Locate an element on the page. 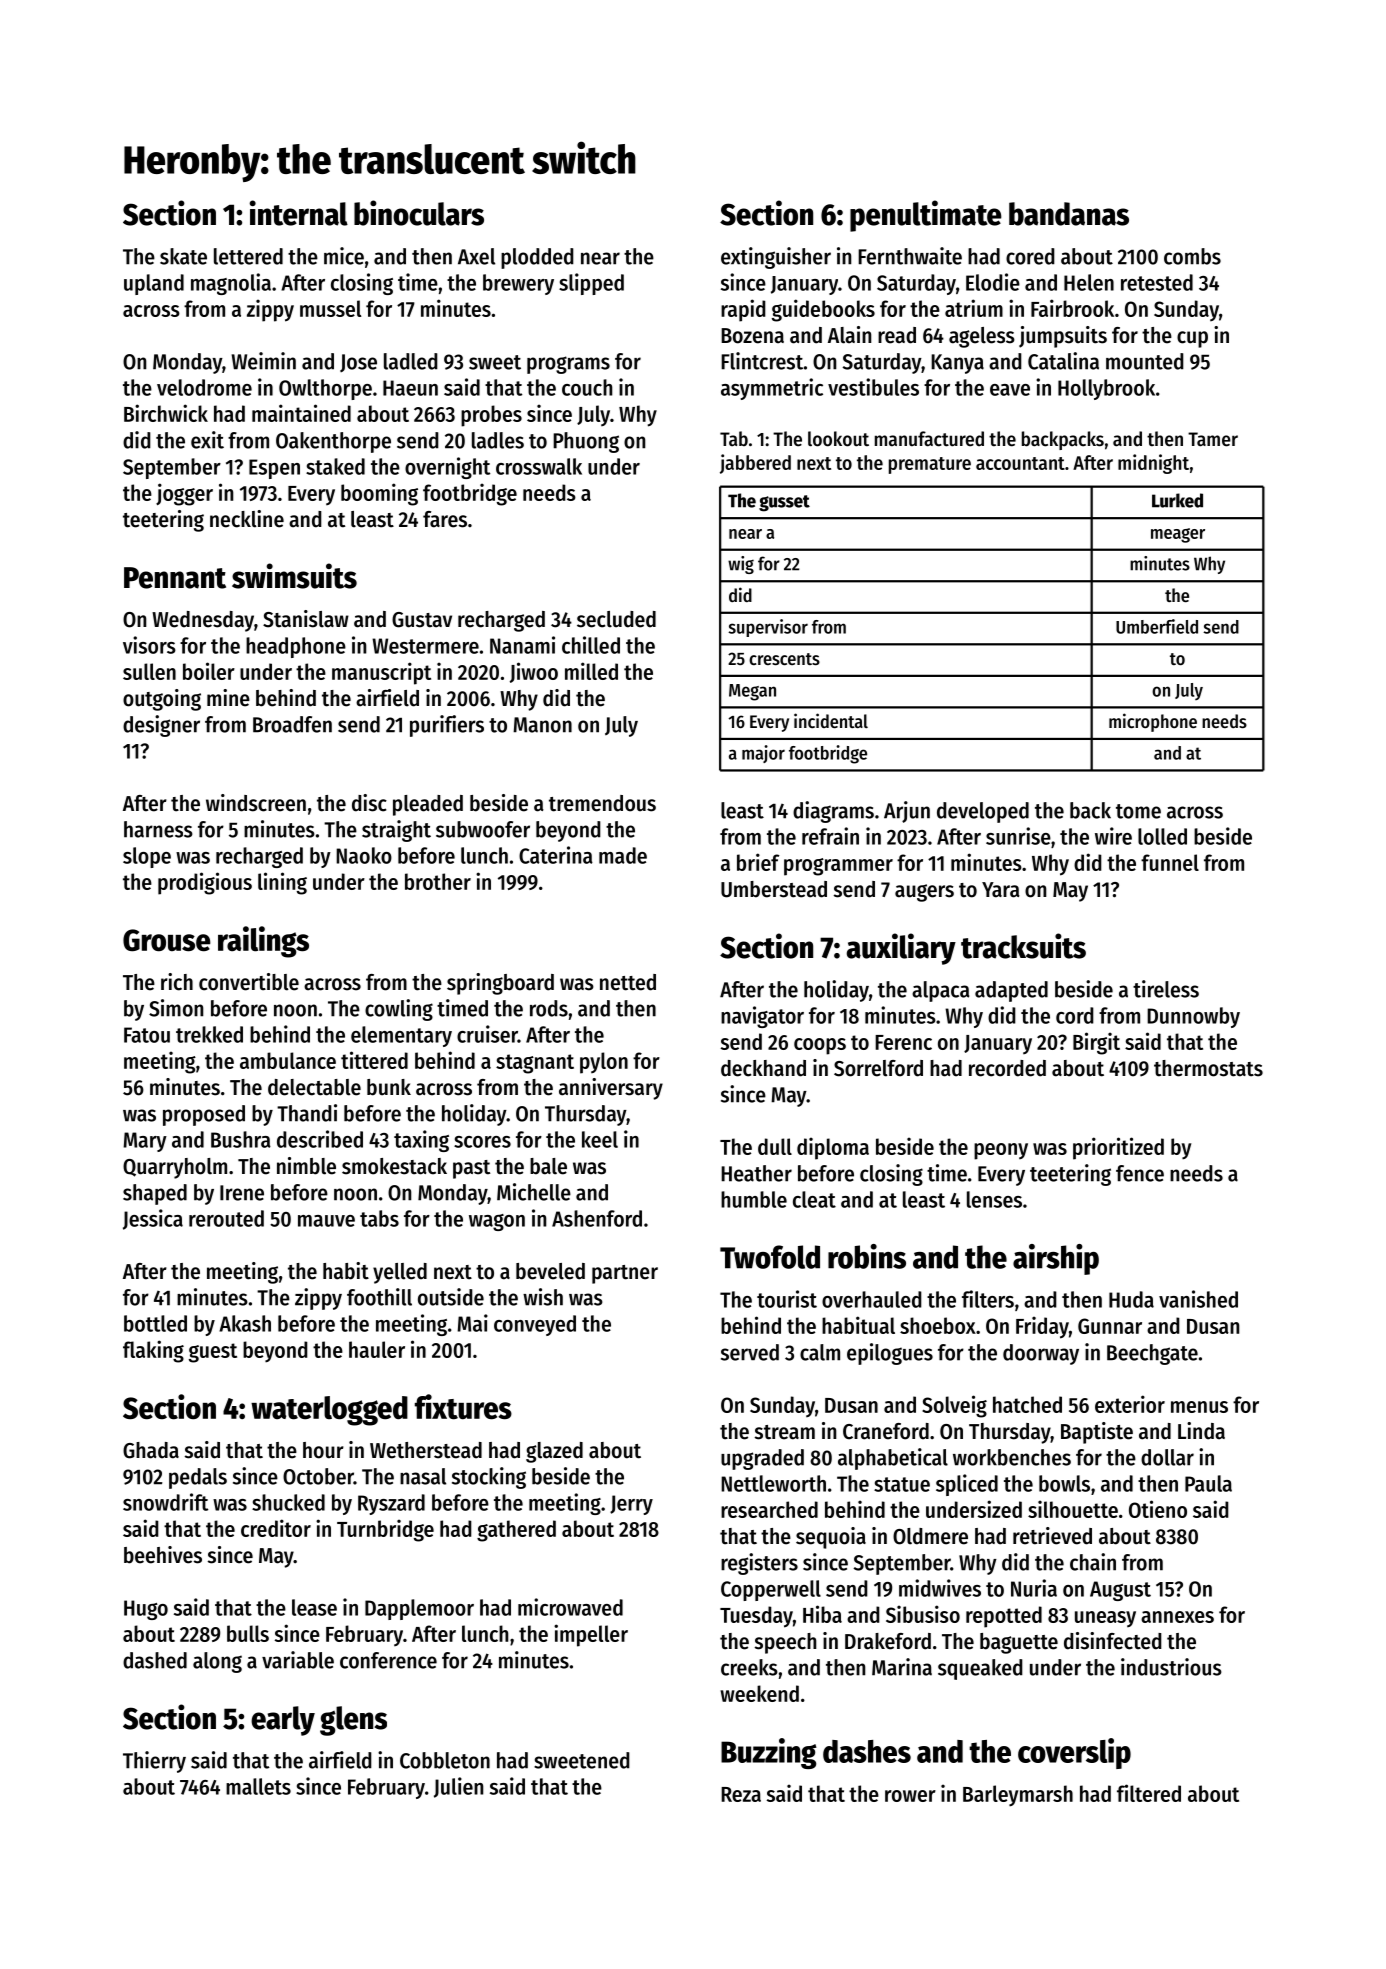  described is located at coordinates (320, 1139).
